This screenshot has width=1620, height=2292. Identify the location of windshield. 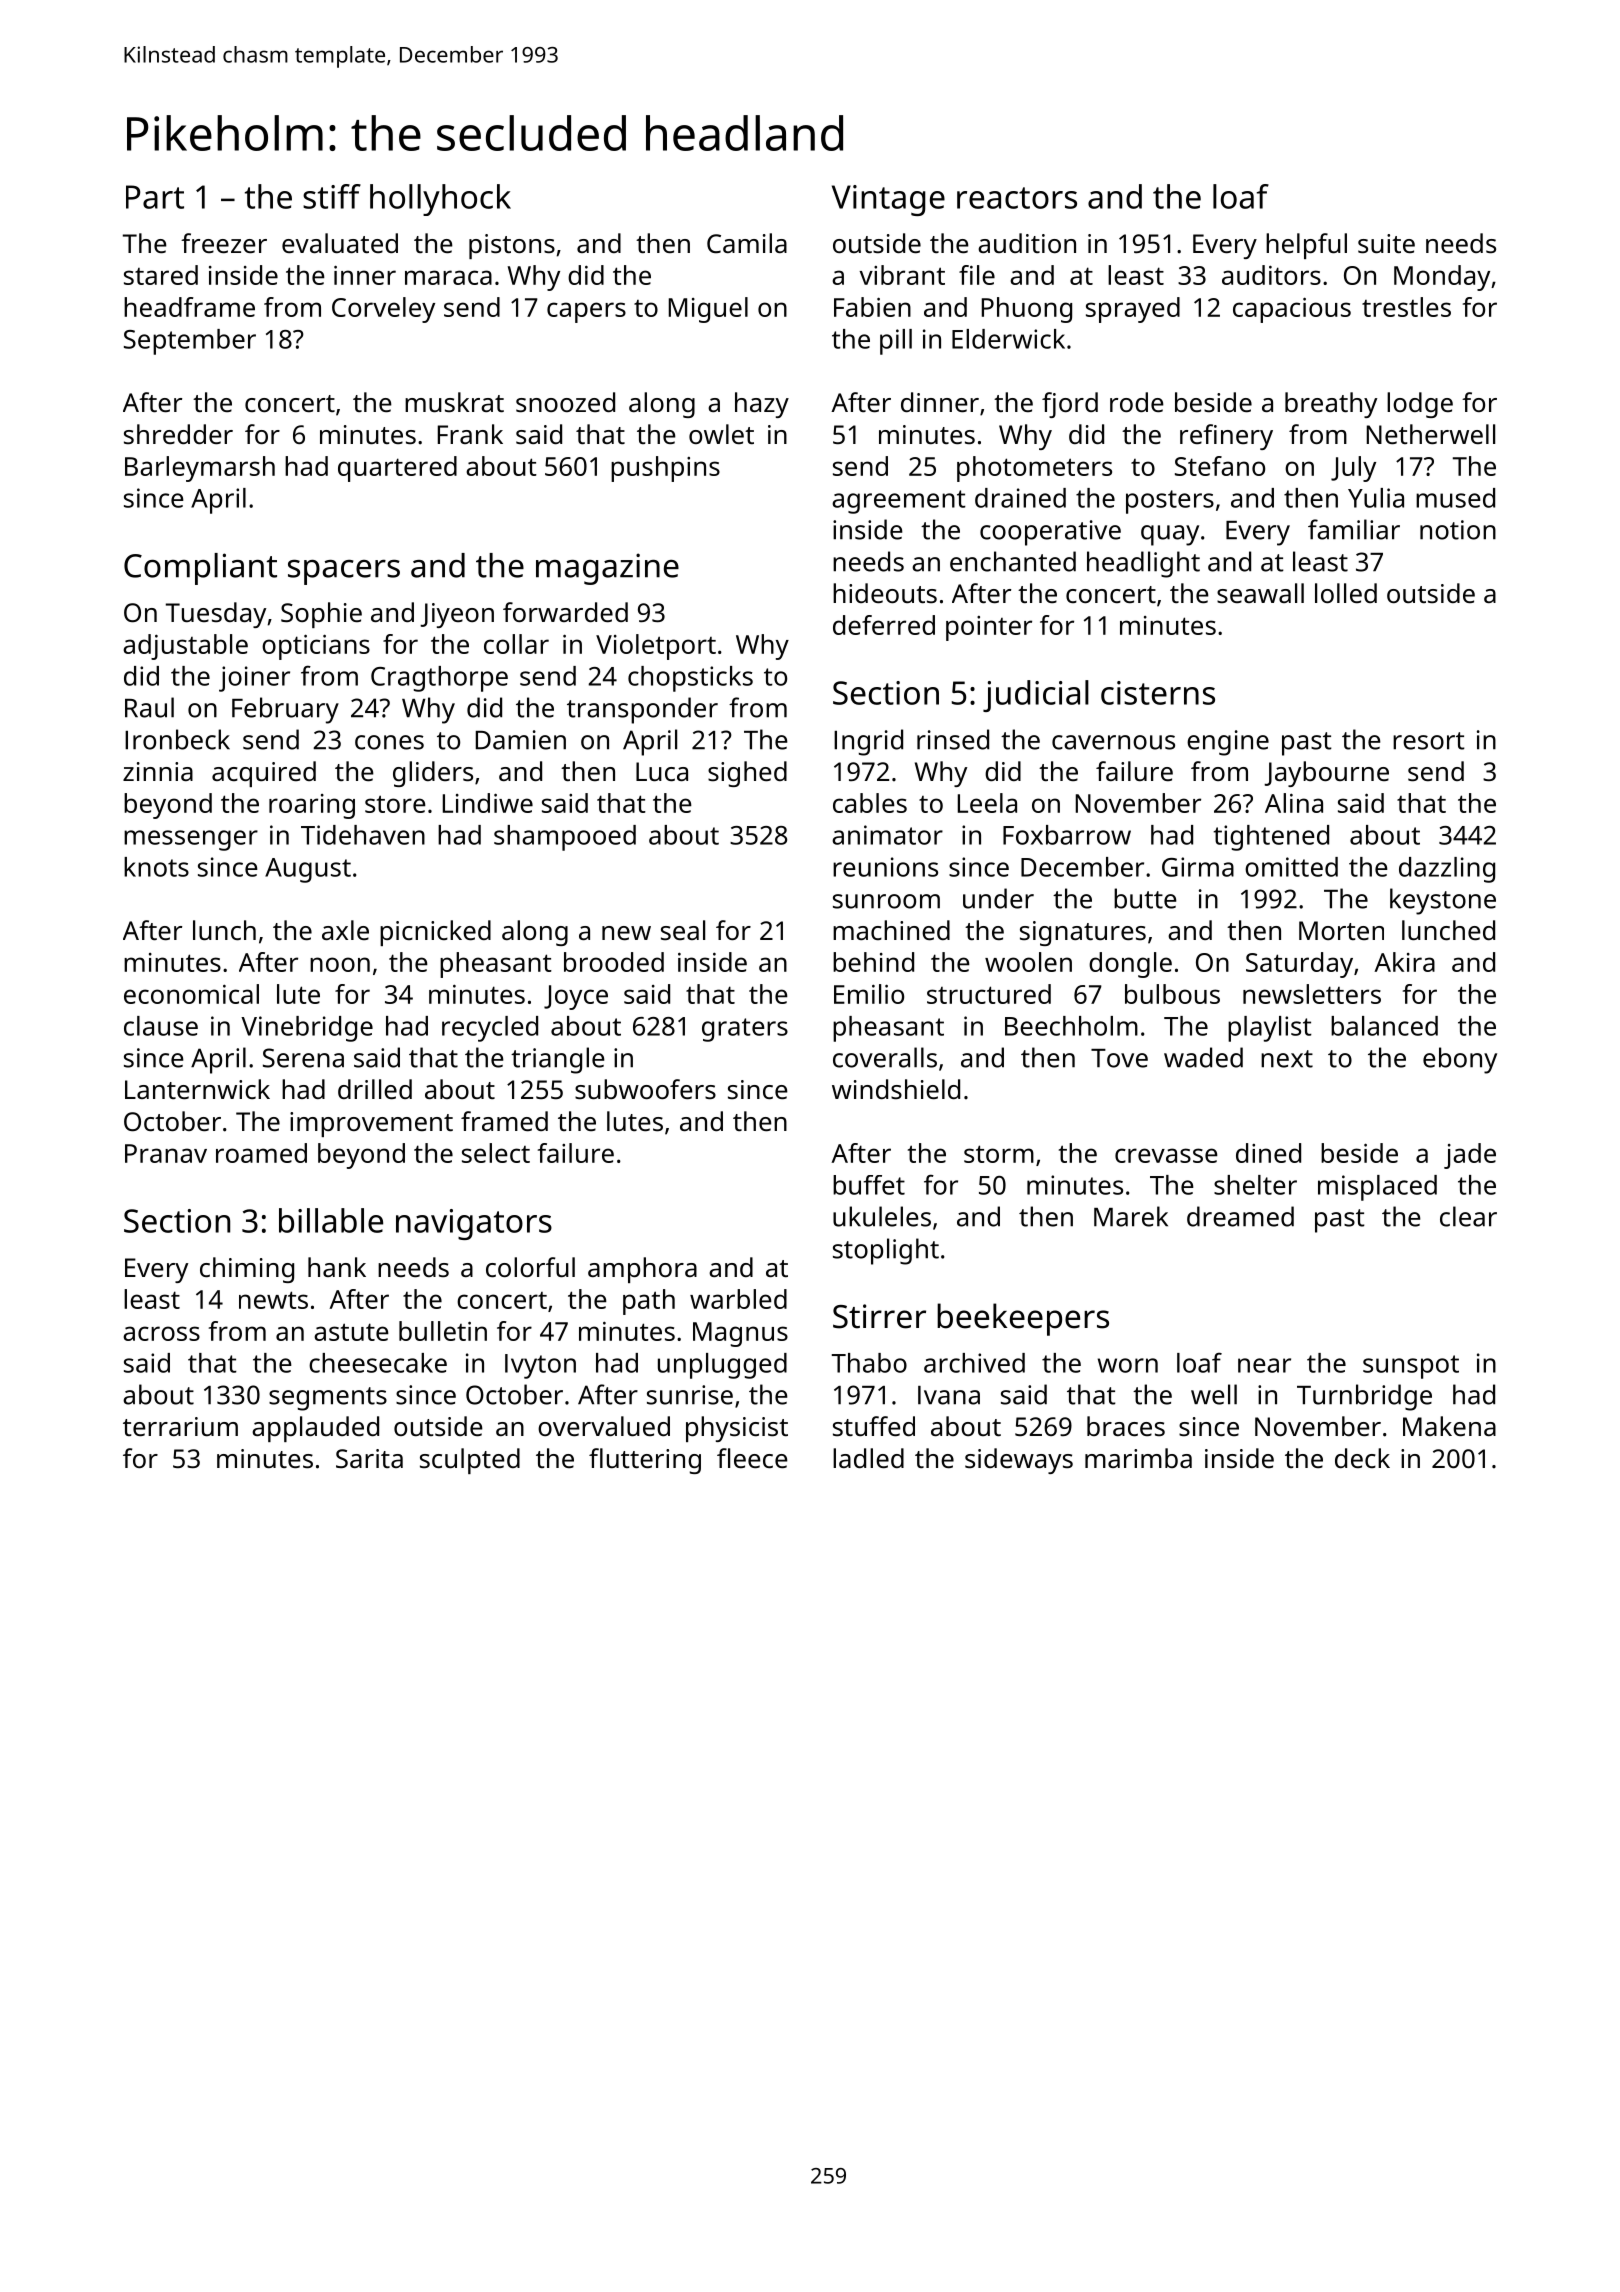
(896, 1089).
